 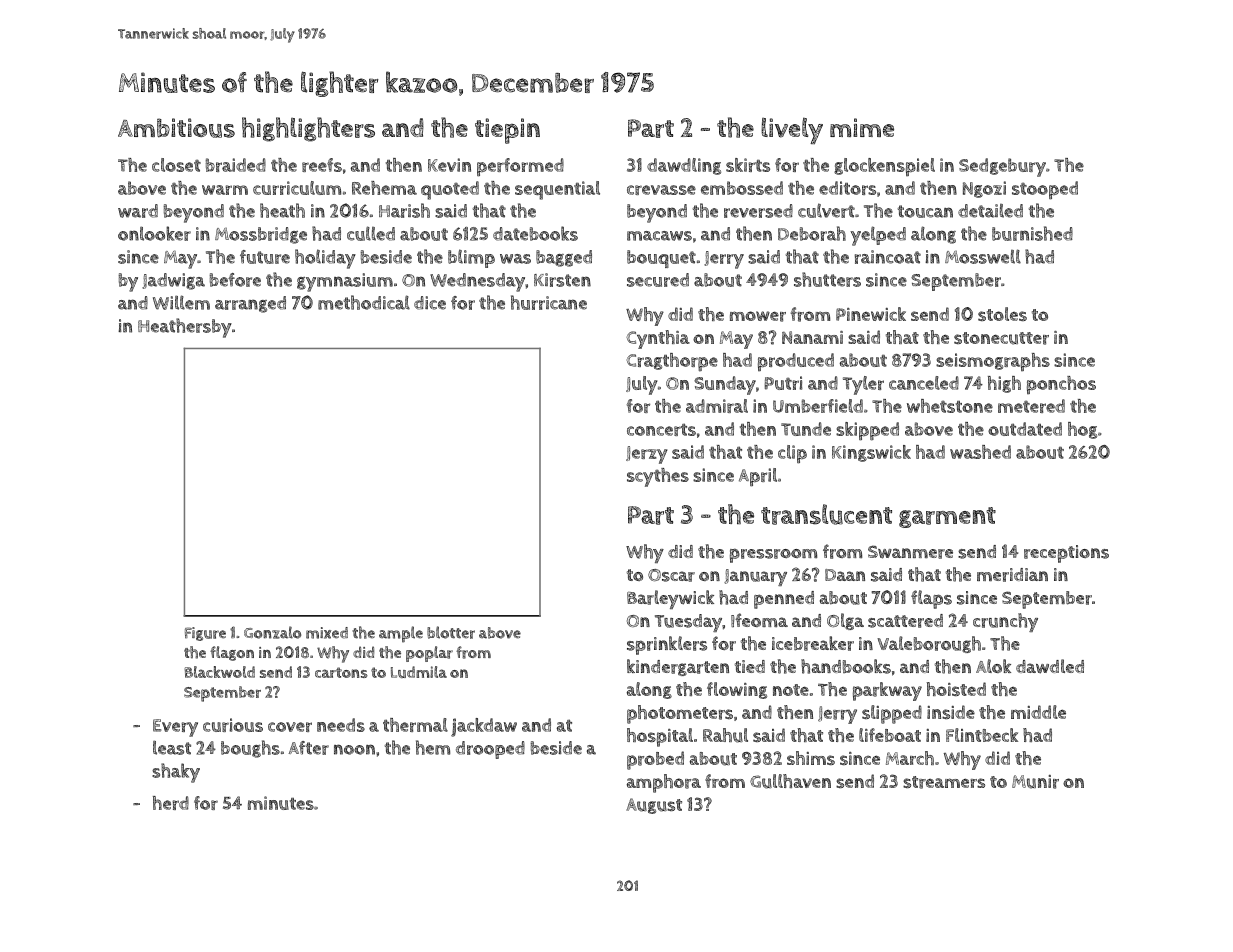 What do you see at coordinates (1035, 782) in the document?
I see `Munir` at bounding box center [1035, 782].
